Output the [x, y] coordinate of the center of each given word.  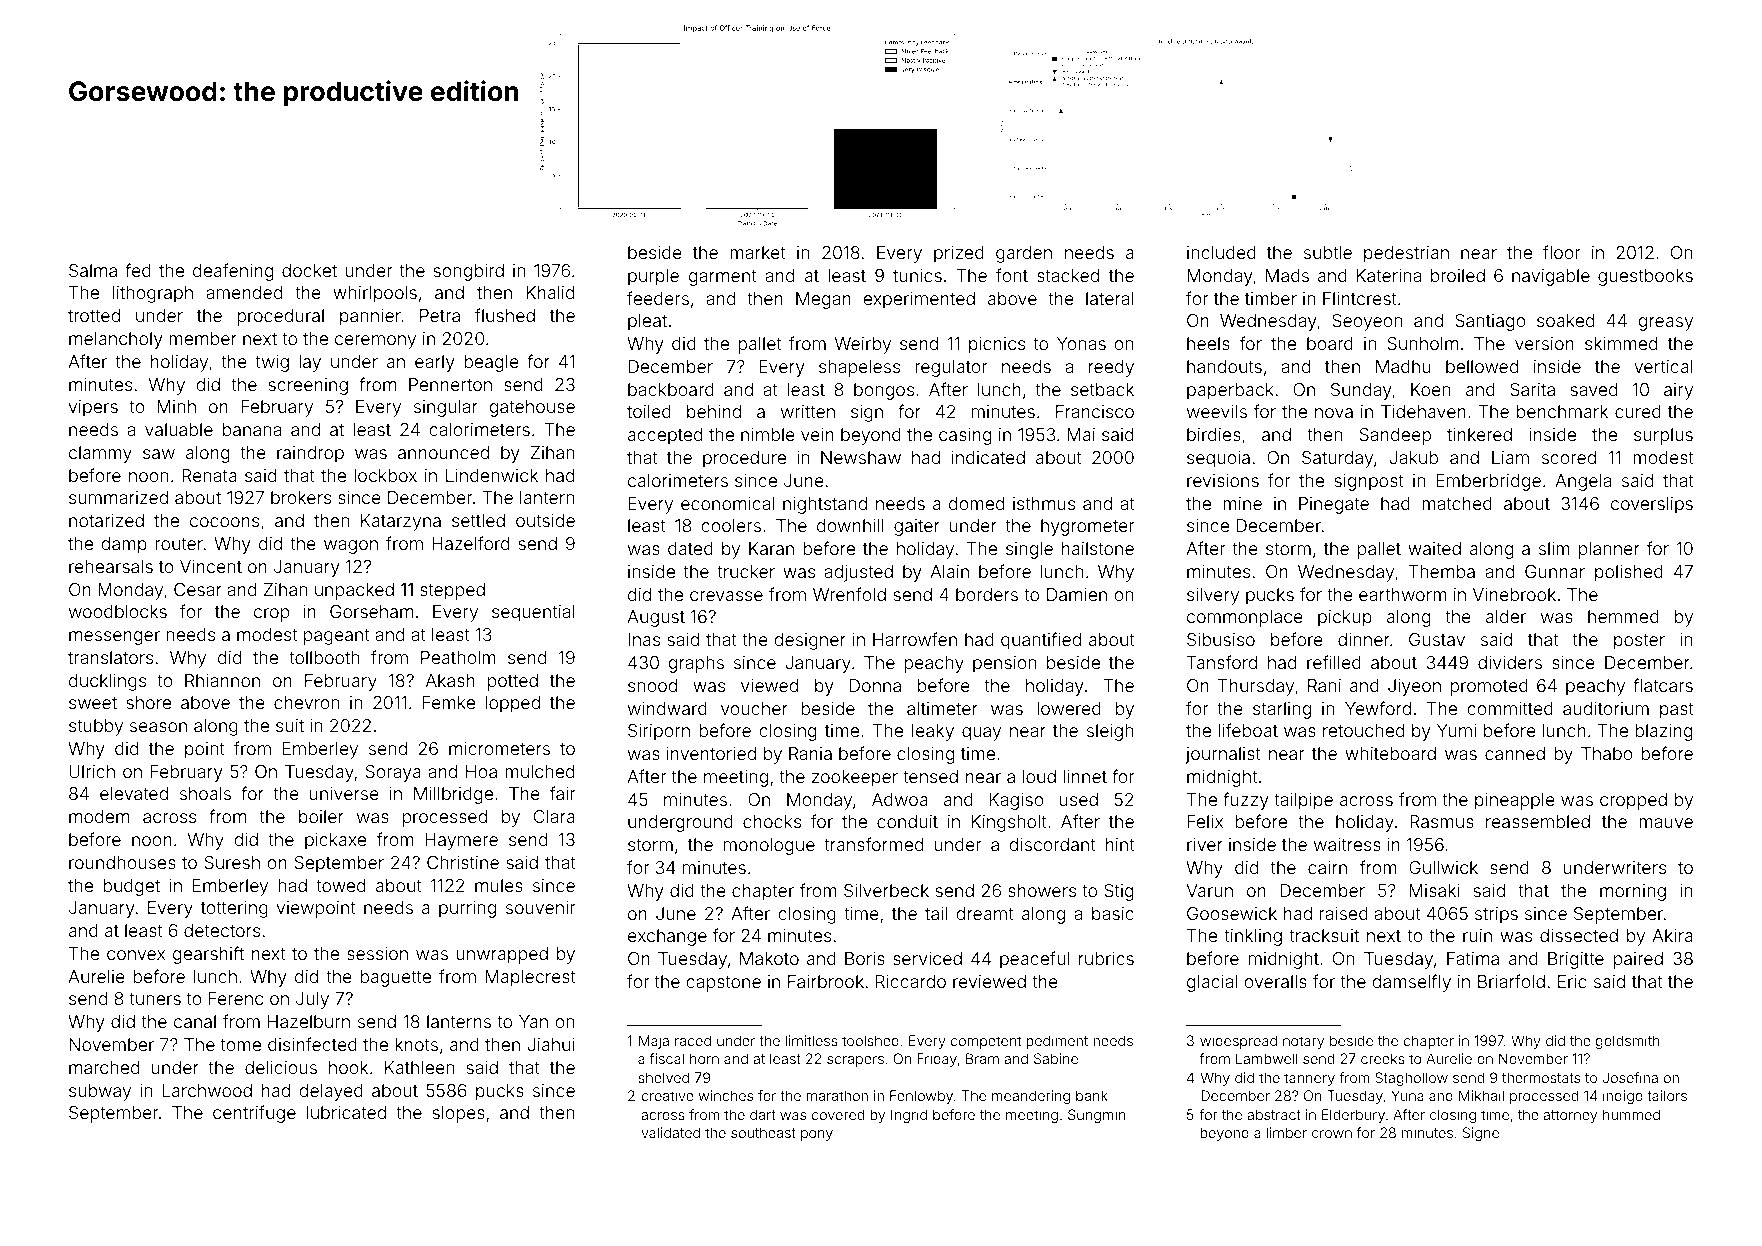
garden [1024, 254]
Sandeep [1395, 436]
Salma [93, 270]
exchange [667, 937]
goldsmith [1628, 1042]
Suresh [232, 862]
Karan [771, 548]
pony [817, 1135]
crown [1332, 1134]
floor [1561, 252]
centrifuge [254, 1114]
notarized [106, 520]
